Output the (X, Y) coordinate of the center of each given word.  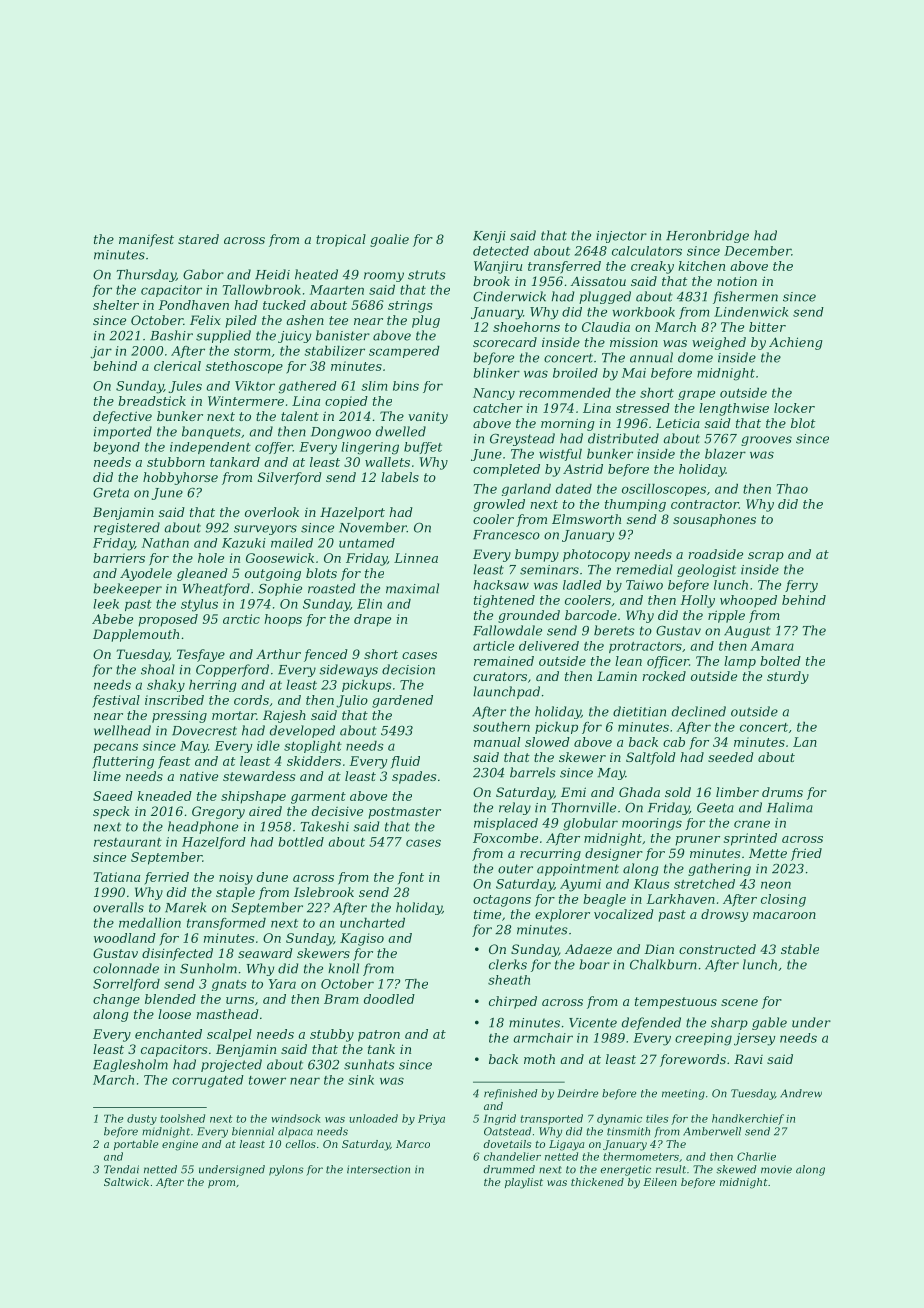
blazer (725, 454)
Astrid (583, 469)
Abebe (112, 619)
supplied (223, 336)
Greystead (522, 439)
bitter (767, 327)
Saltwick (126, 1182)
